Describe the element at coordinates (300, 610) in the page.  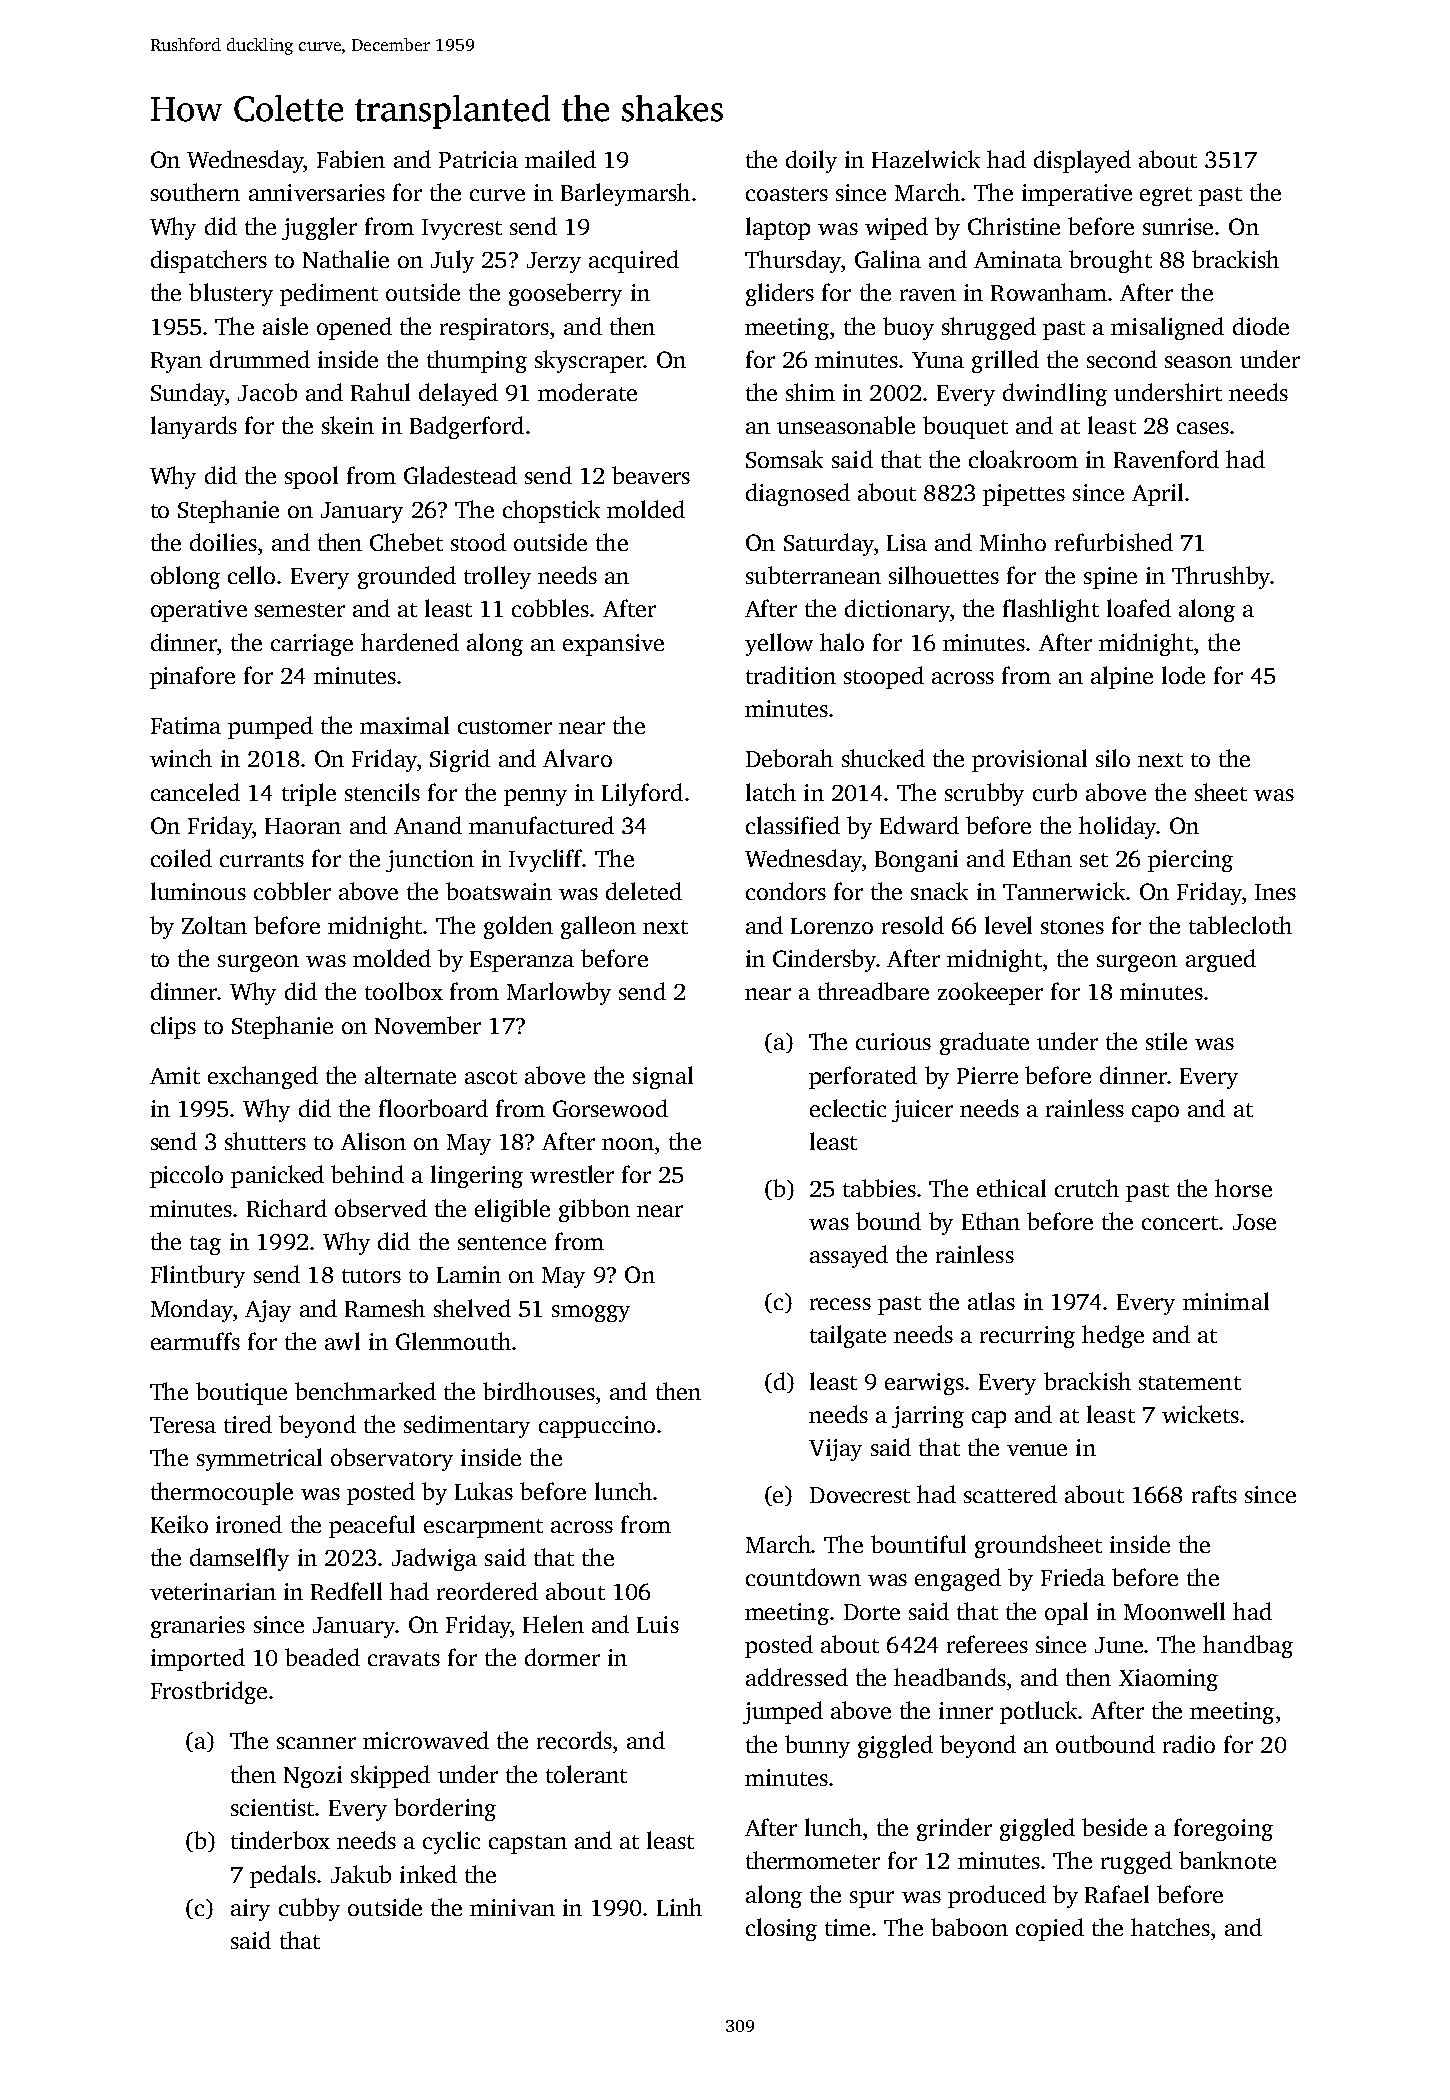
I see `semester` at that location.
